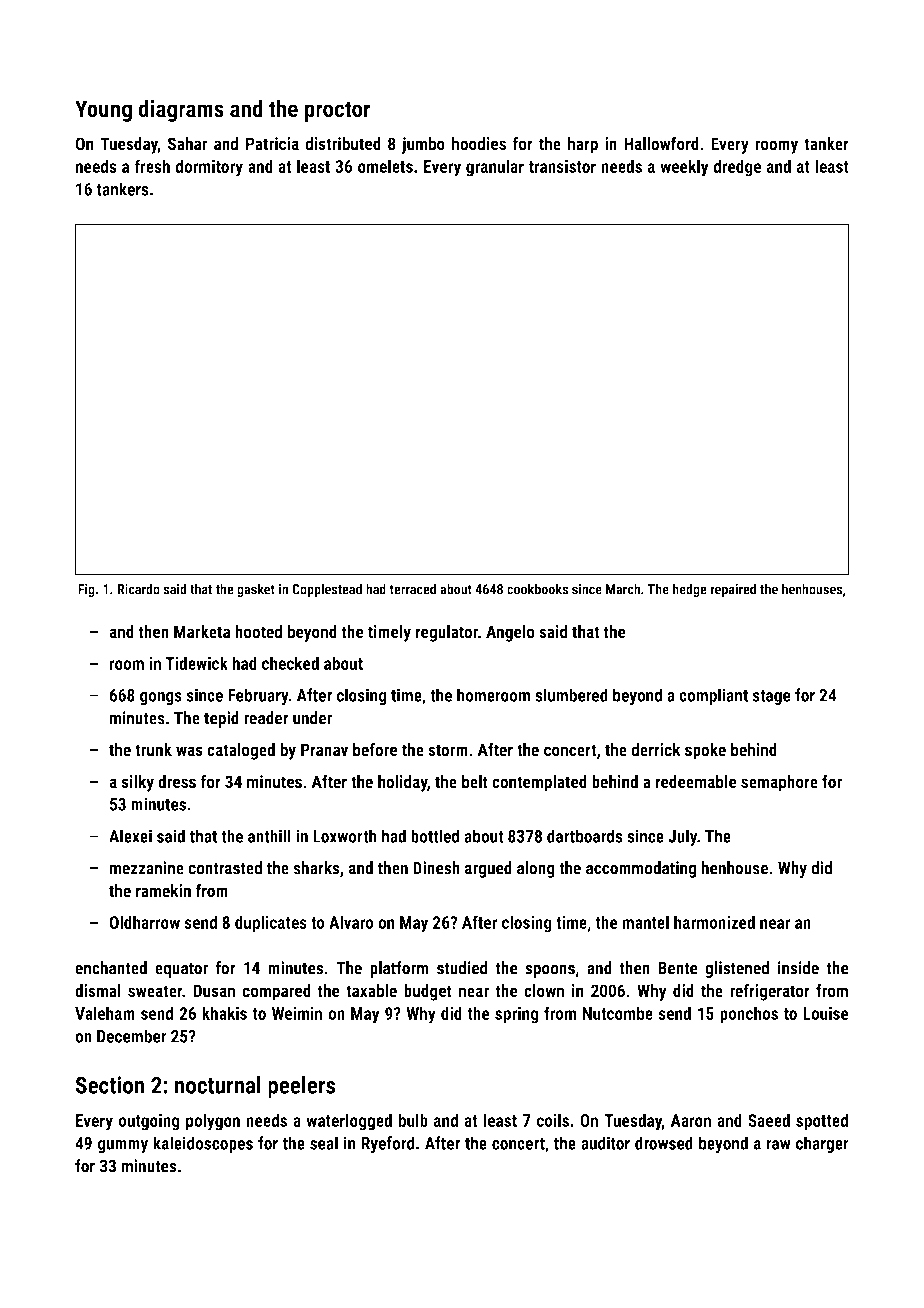 The width and height of the screenshot is (924, 1308). What do you see at coordinates (479, 144) in the screenshot?
I see `hoodies` at bounding box center [479, 144].
